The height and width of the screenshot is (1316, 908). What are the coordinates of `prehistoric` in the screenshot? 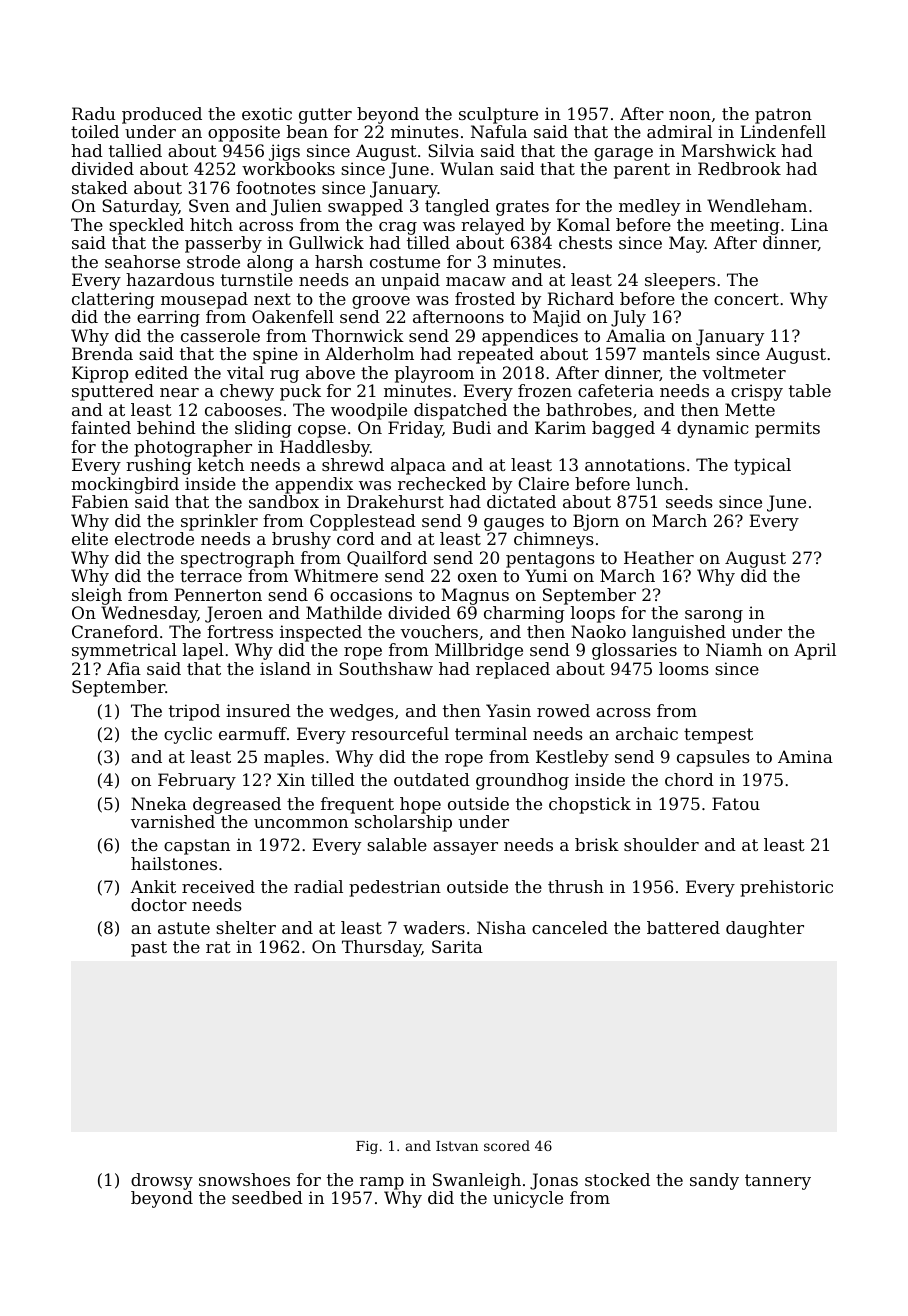 It's located at (786, 888).
